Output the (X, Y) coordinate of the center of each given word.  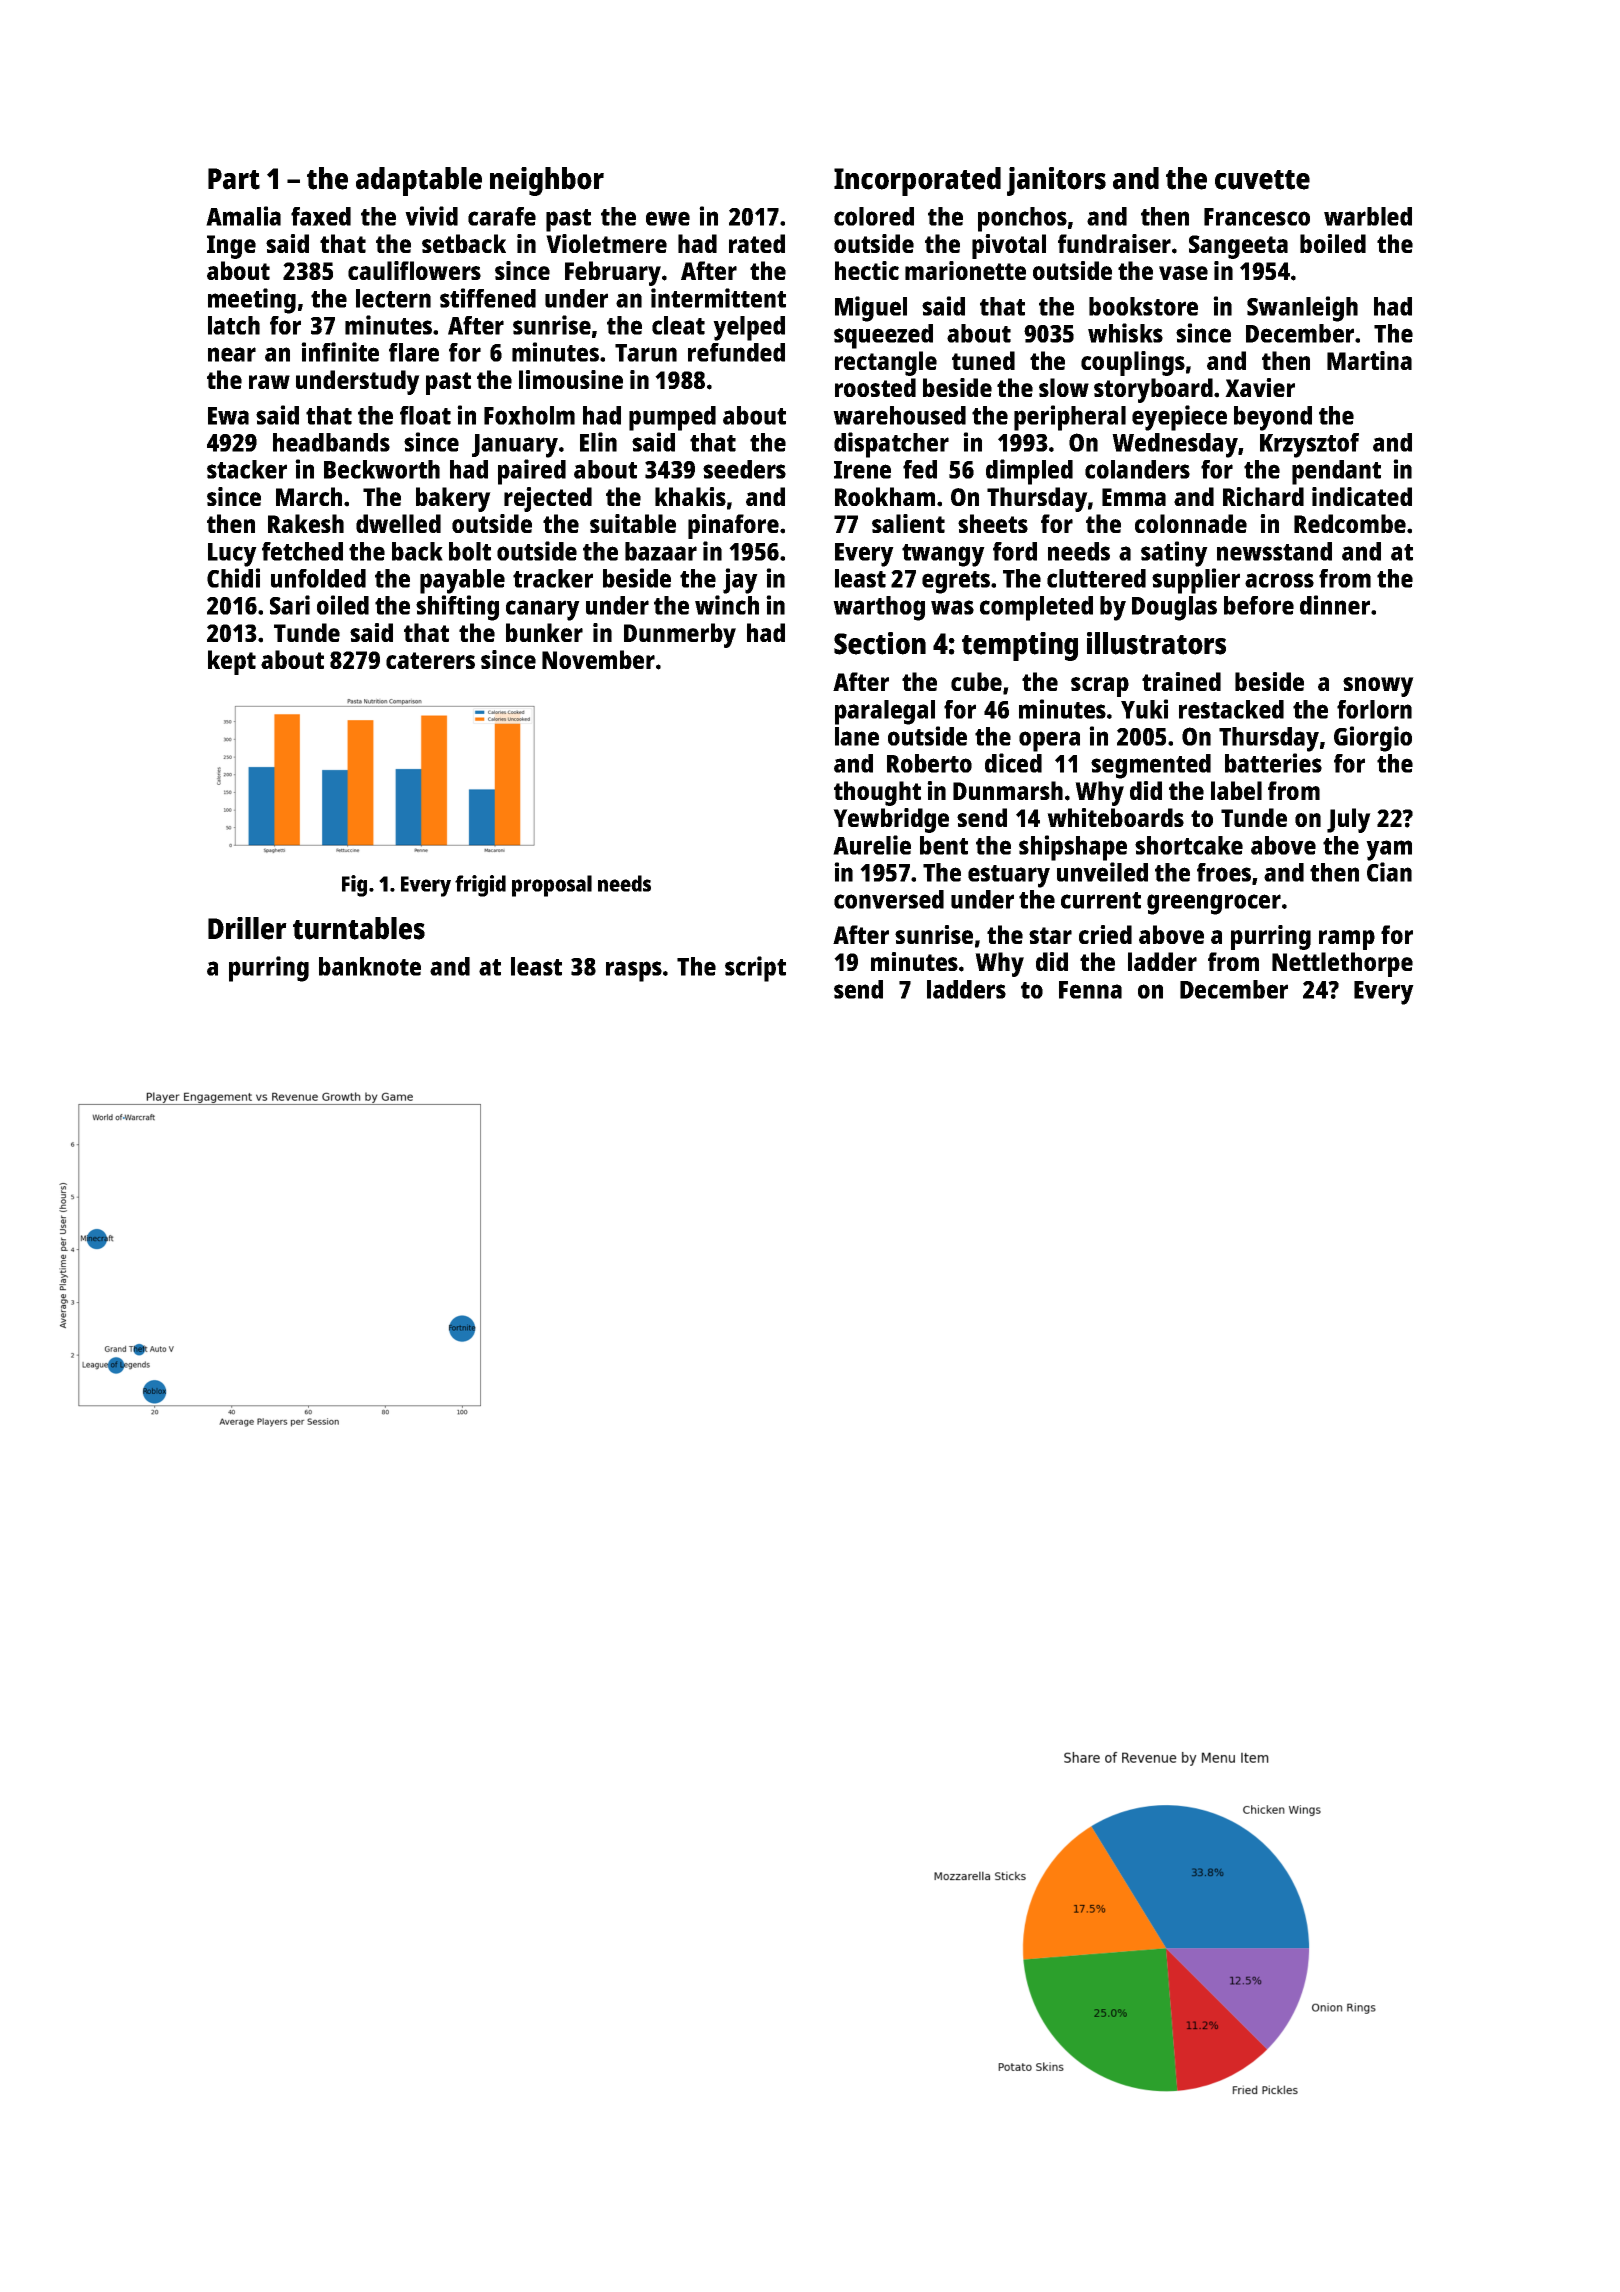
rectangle (886, 363)
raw (269, 382)
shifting (457, 608)
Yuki (1144, 709)
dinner (1335, 605)
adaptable (419, 181)
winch (727, 605)
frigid (480, 886)
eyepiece (1179, 418)
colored (874, 216)
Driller (247, 928)
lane (857, 736)
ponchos (1022, 219)
